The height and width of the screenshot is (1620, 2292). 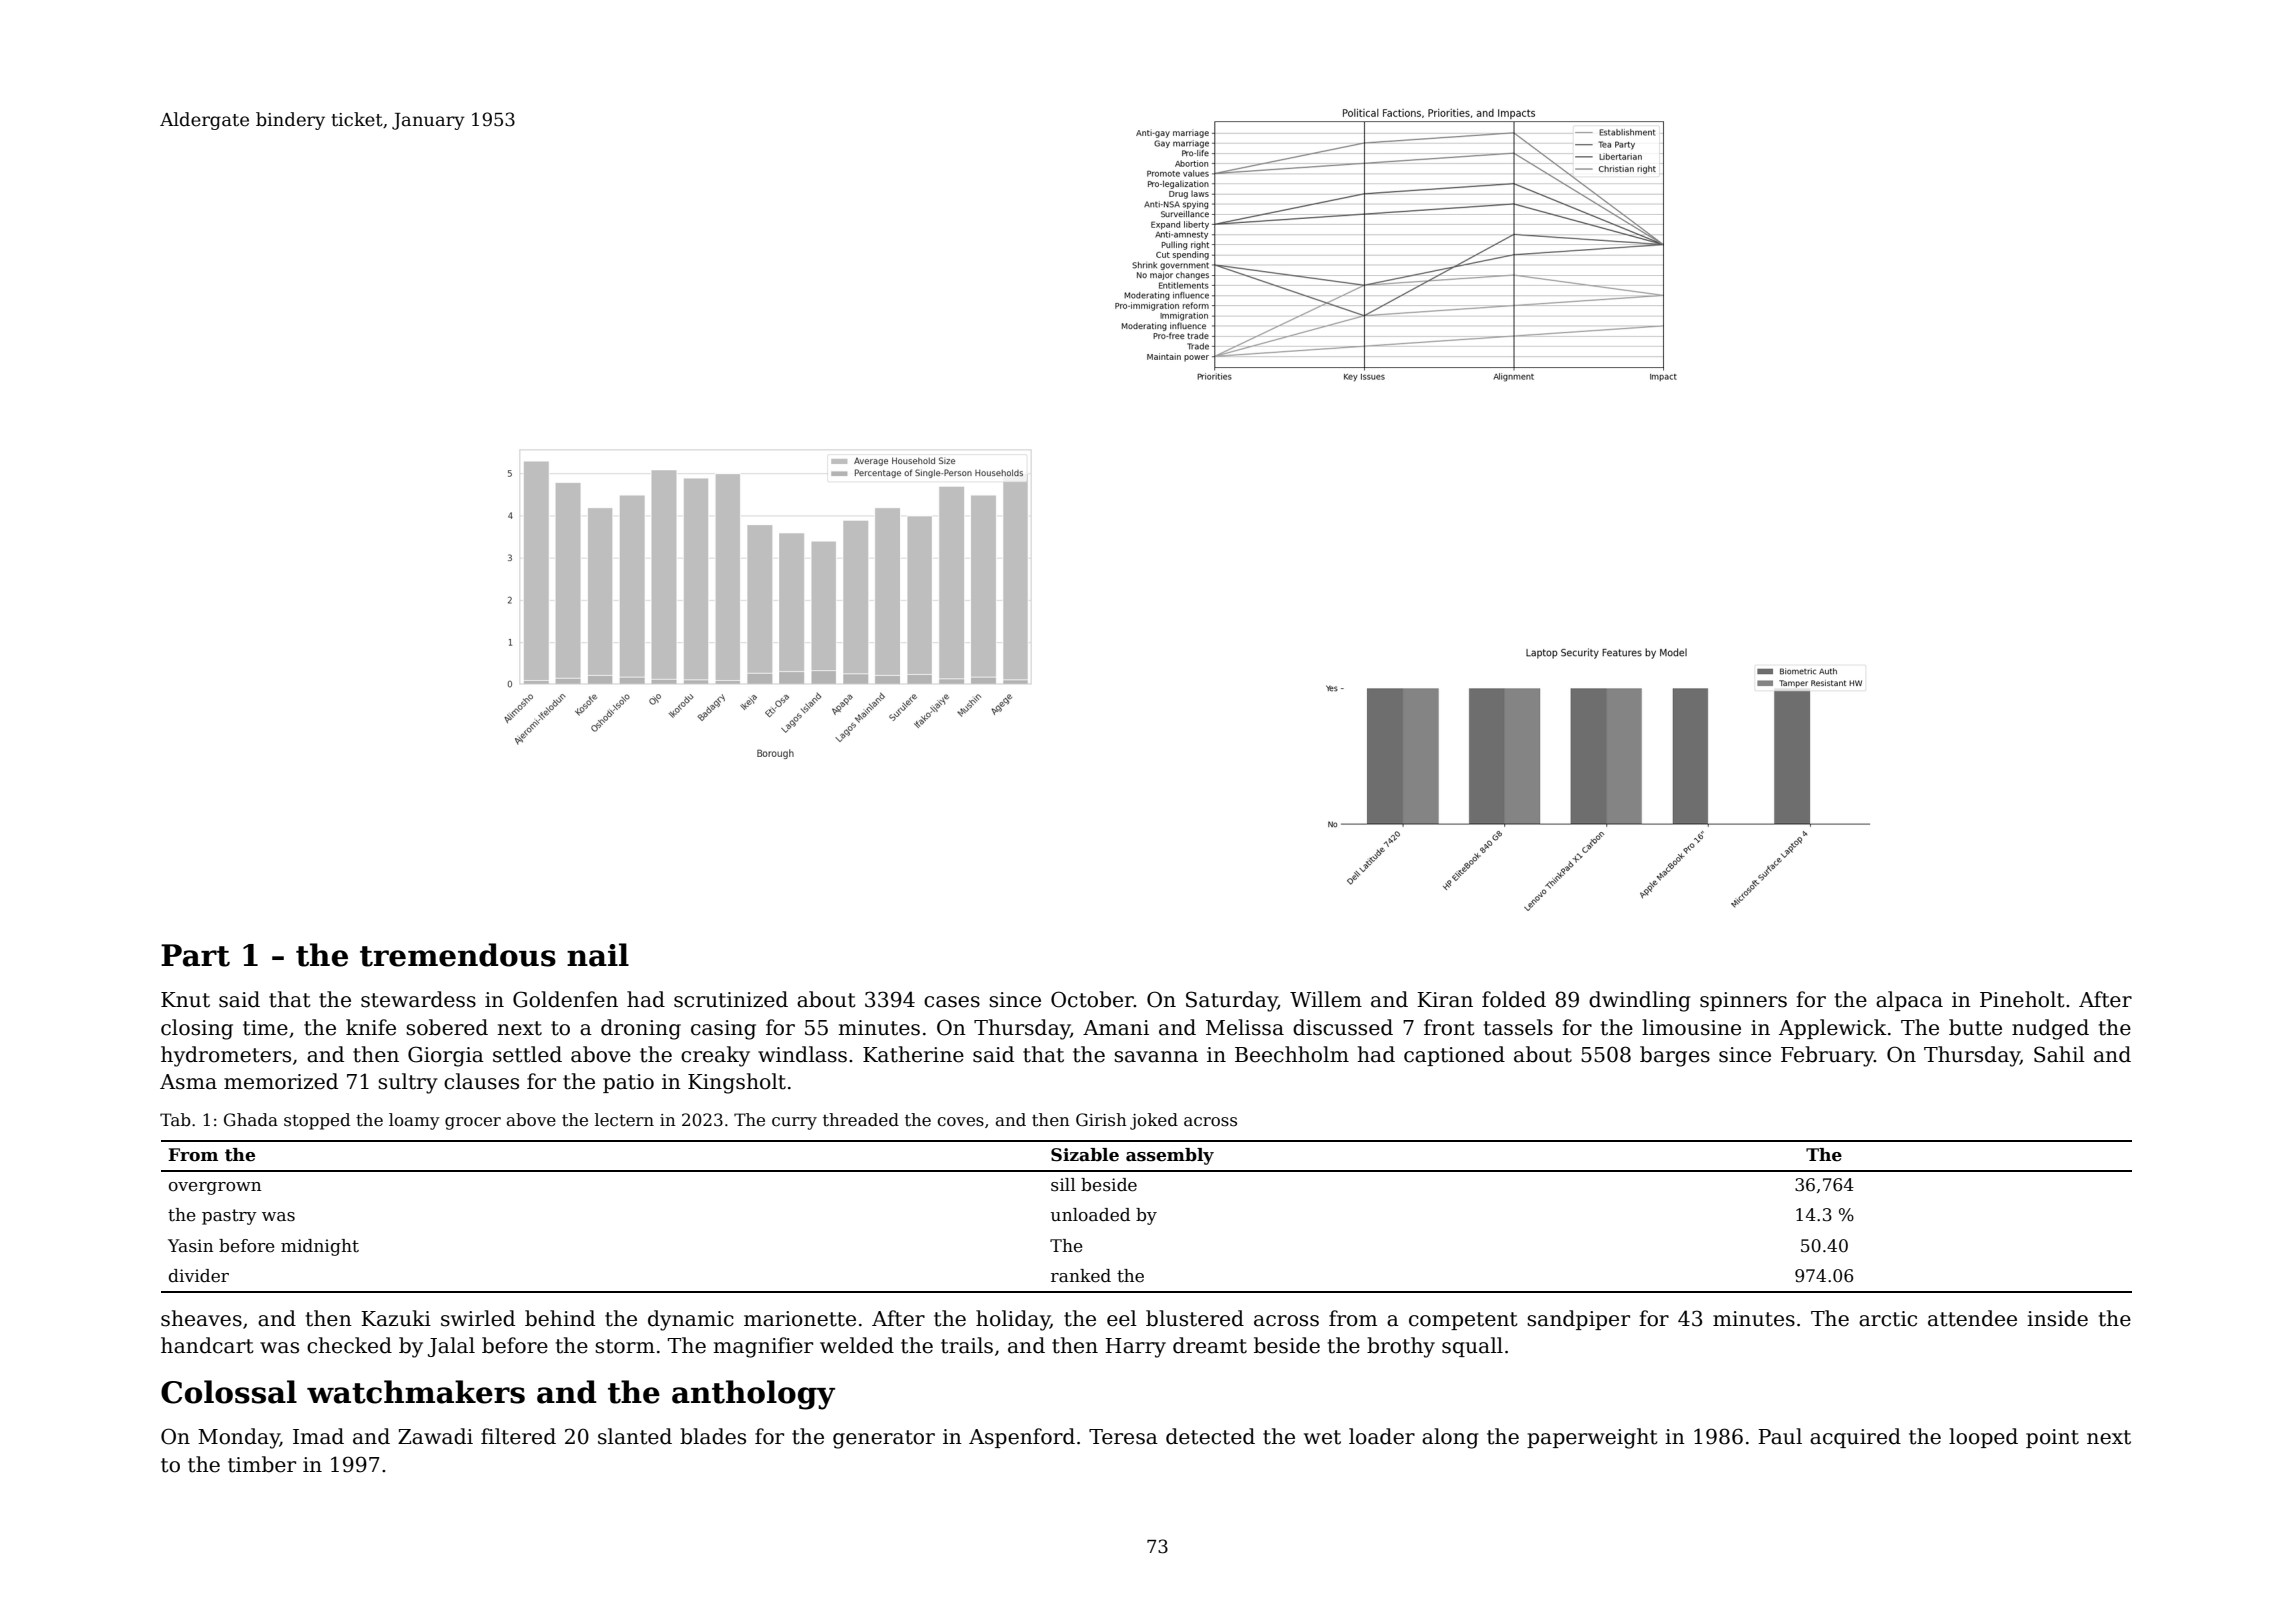 What do you see at coordinates (1063, 1185) in the screenshot?
I see `sill` at bounding box center [1063, 1185].
